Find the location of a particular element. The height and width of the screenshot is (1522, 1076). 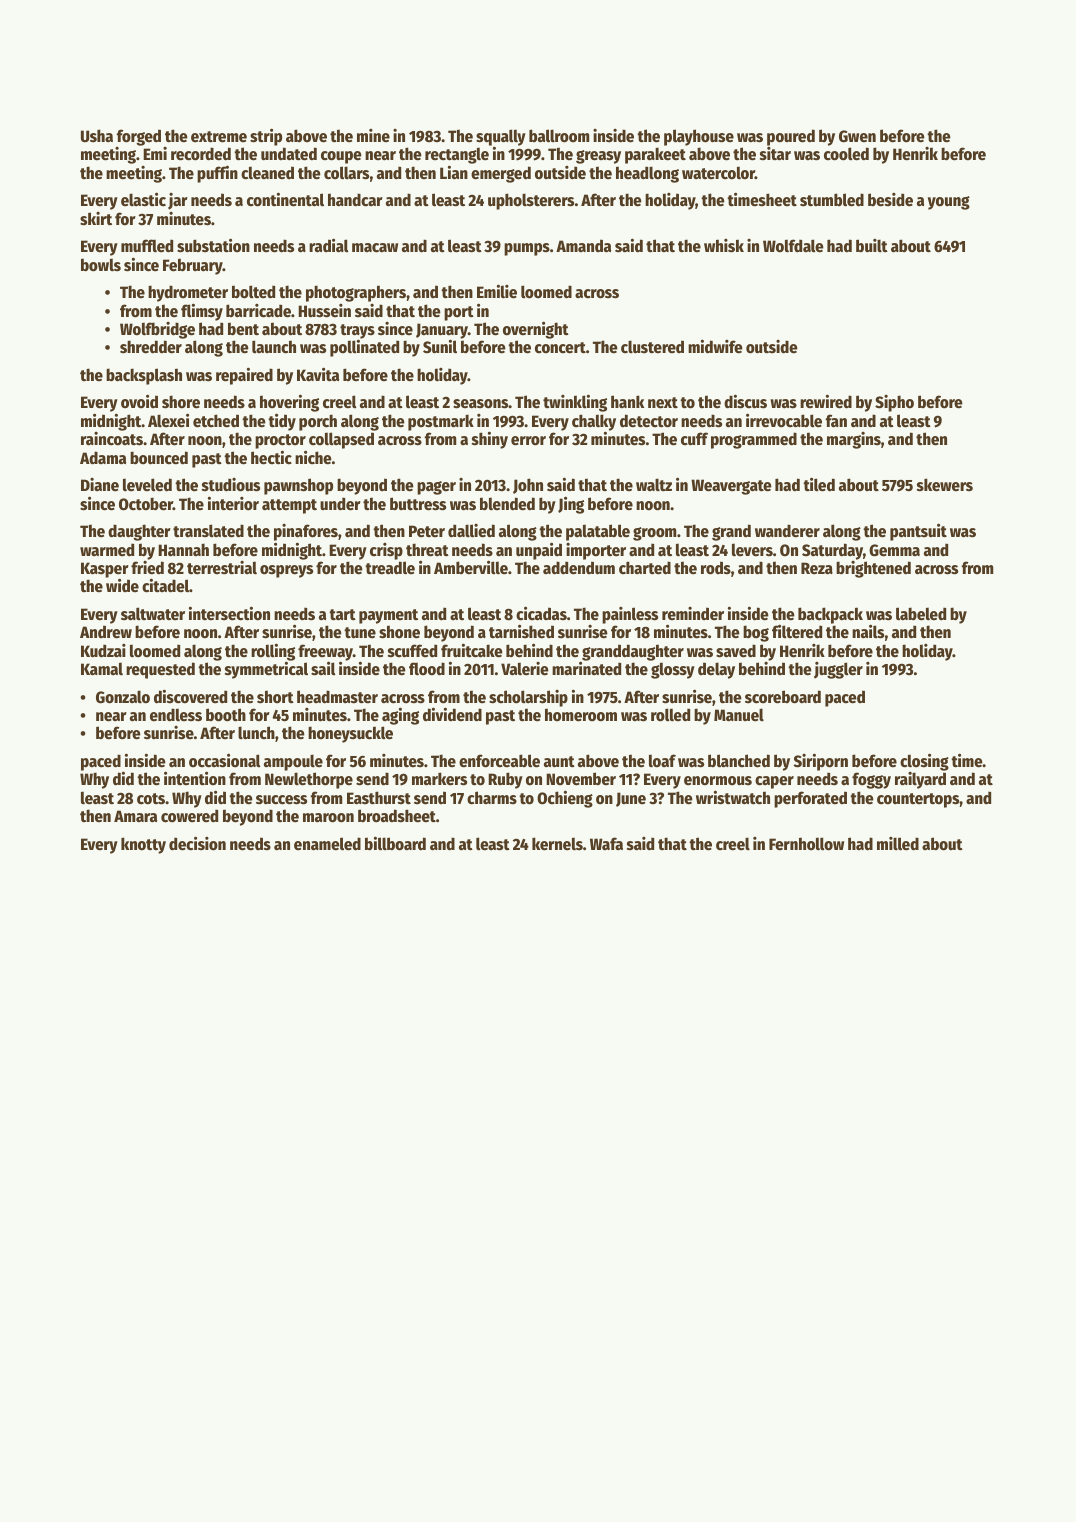

squally is located at coordinates (501, 138).
